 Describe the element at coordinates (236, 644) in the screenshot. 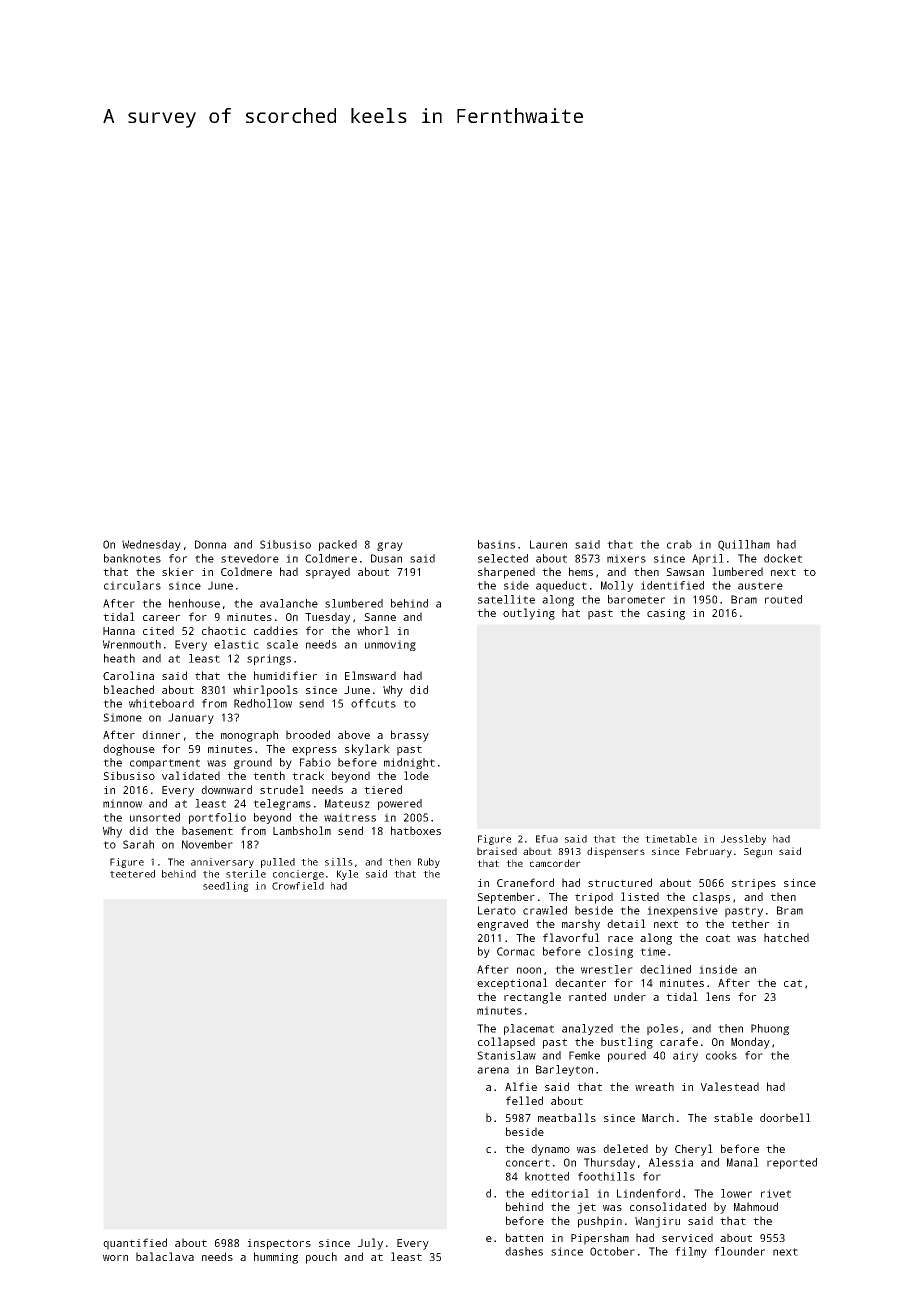

I see `elastic` at that location.
